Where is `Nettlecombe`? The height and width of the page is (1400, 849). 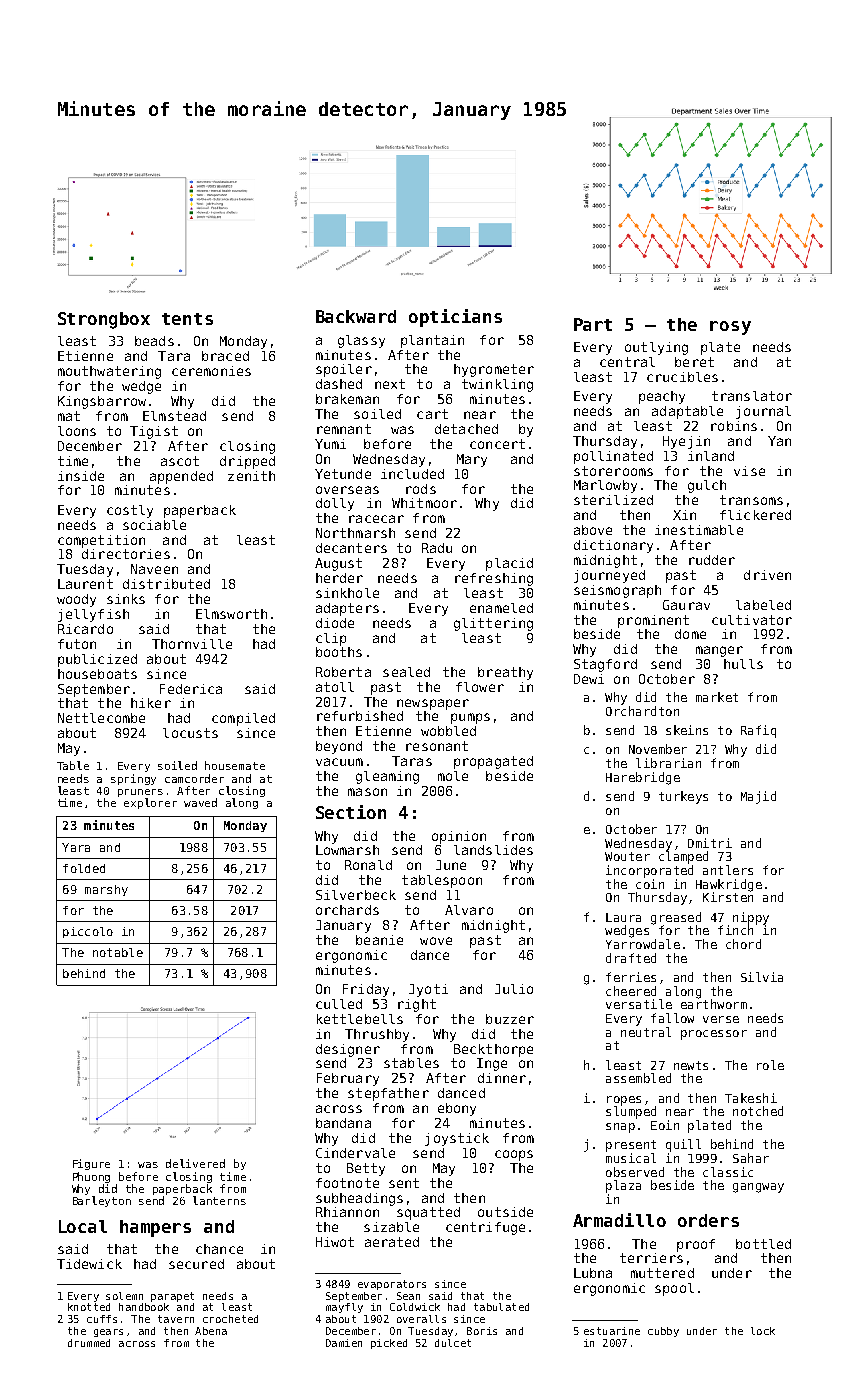 Nettlecombe is located at coordinates (101, 718).
